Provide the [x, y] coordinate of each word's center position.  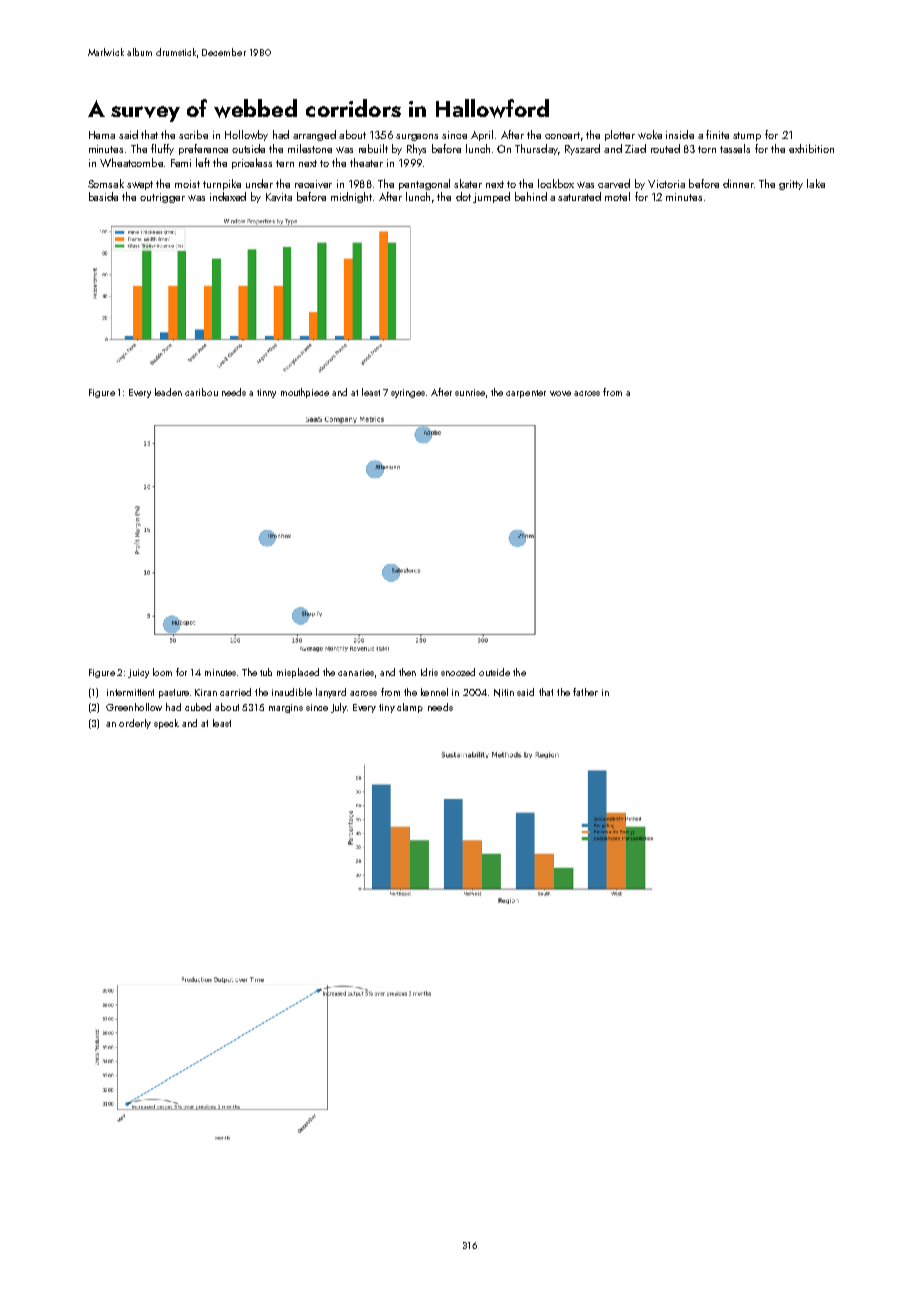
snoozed [458, 672]
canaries [356, 672]
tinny [266, 393]
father [585, 692]
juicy [138, 673]
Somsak [106, 183]
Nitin [504, 693]
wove [560, 393]
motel [617, 196]
